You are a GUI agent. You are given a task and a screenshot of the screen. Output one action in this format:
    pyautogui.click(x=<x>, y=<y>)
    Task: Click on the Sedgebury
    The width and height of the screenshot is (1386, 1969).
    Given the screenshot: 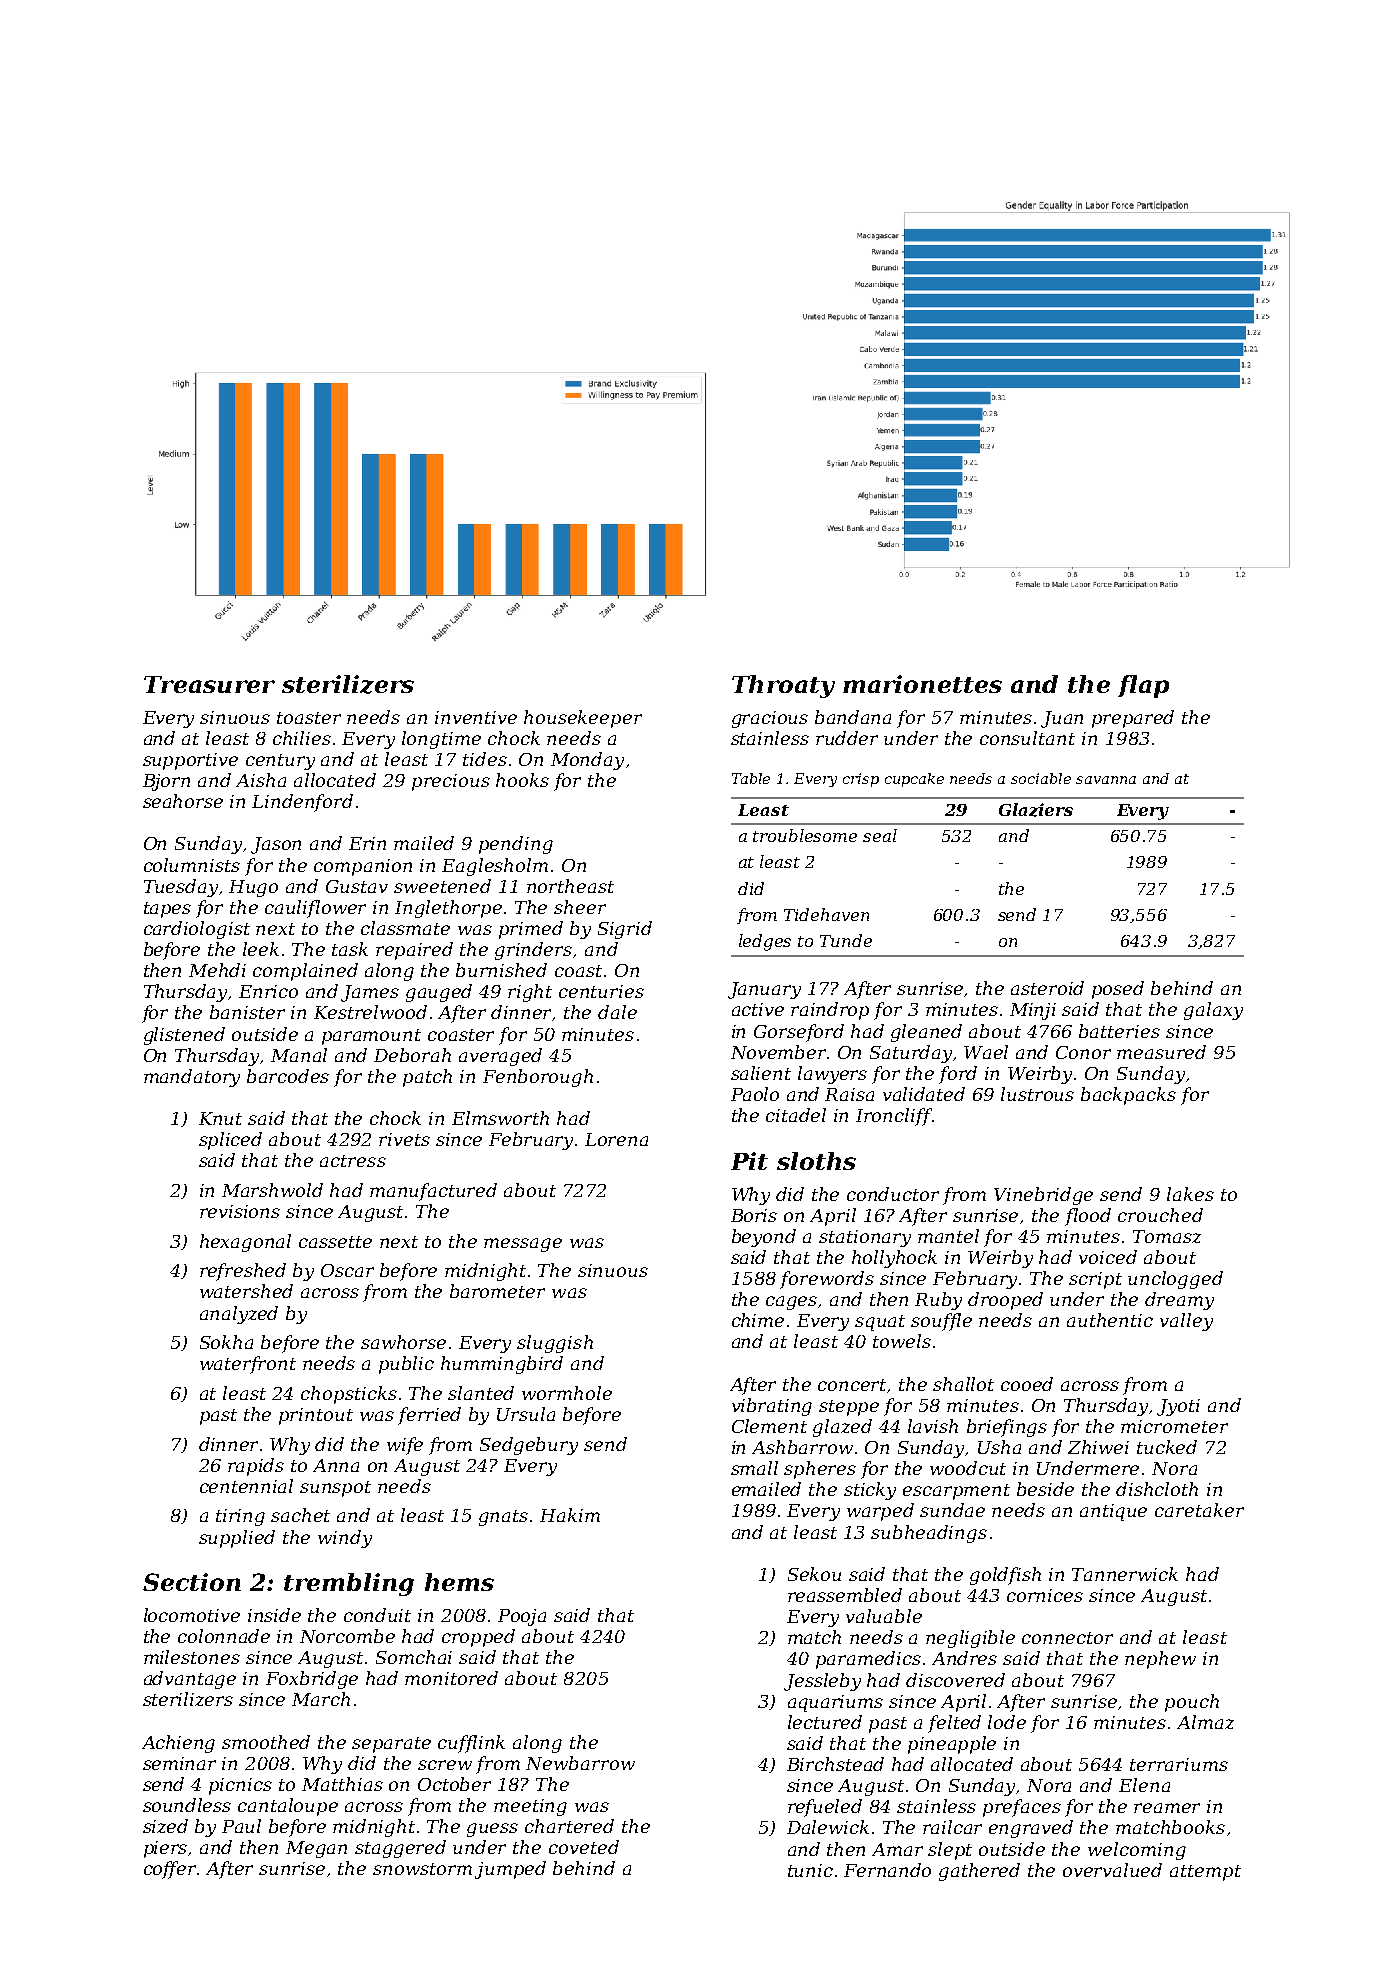 What is the action you would take?
    pyautogui.click(x=529, y=1446)
